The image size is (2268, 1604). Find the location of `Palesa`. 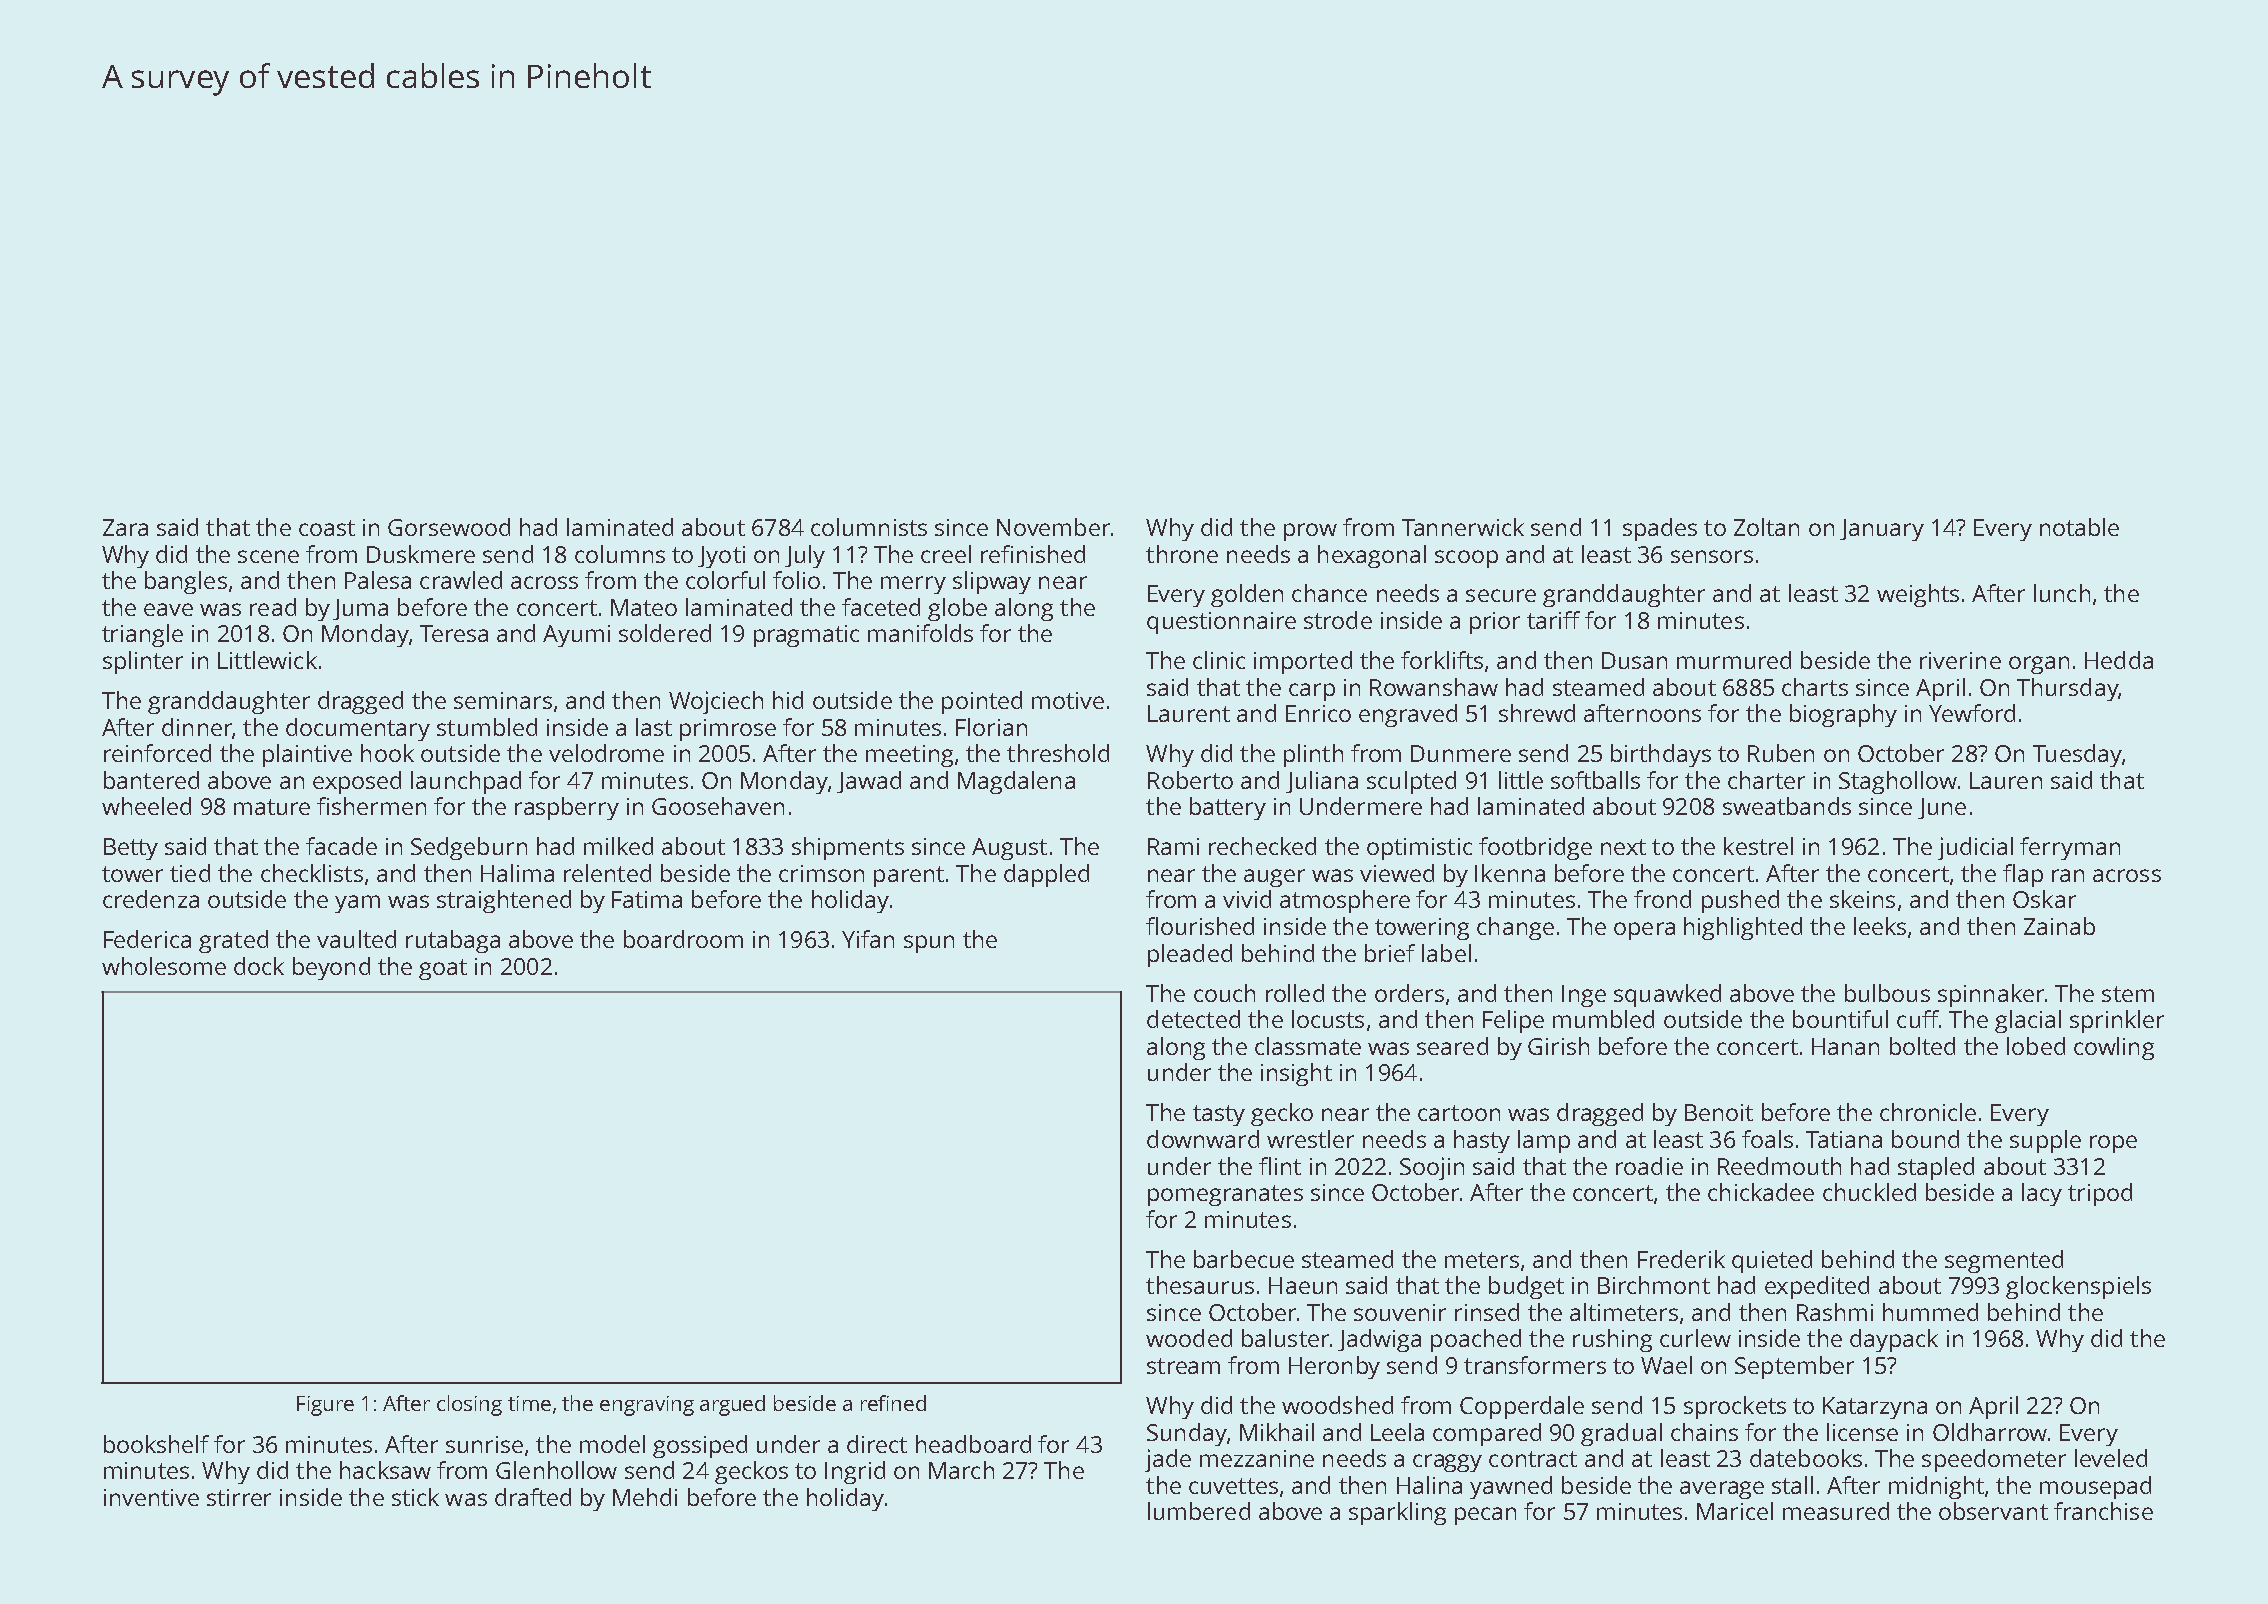

Palesa is located at coordinates (378, 580).
